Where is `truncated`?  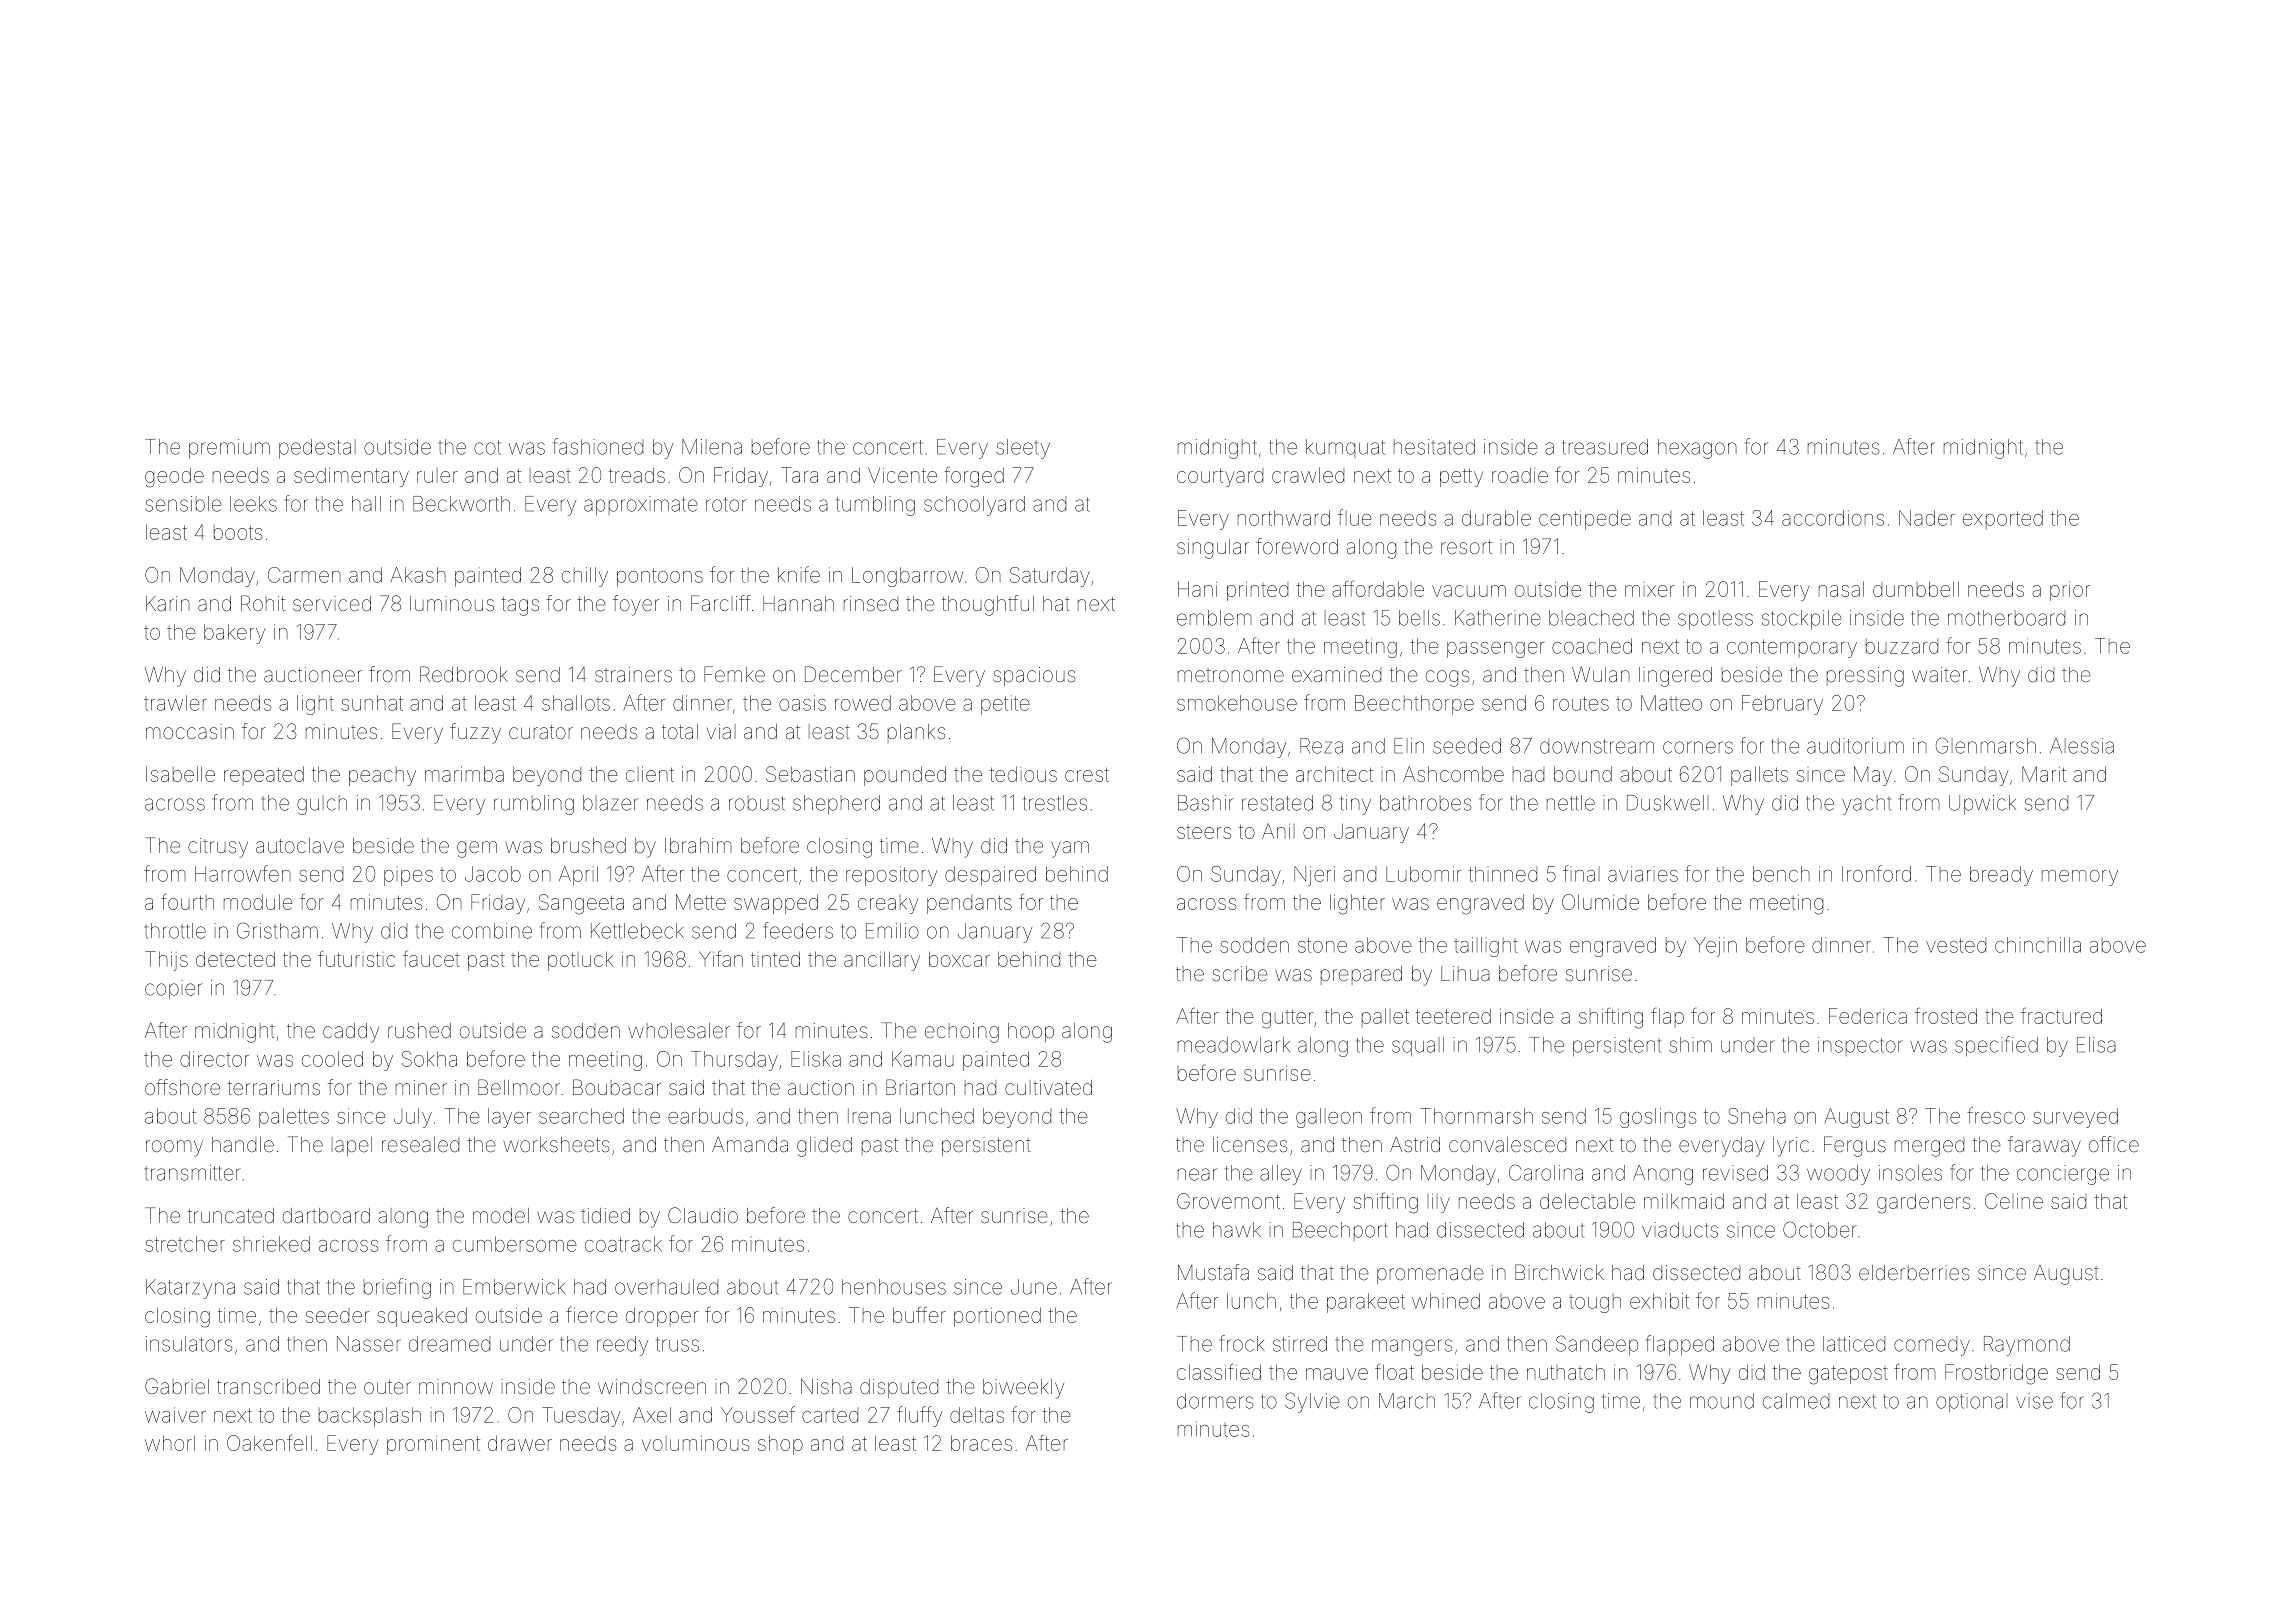 truncated is located at coordinates (230, 1215).
